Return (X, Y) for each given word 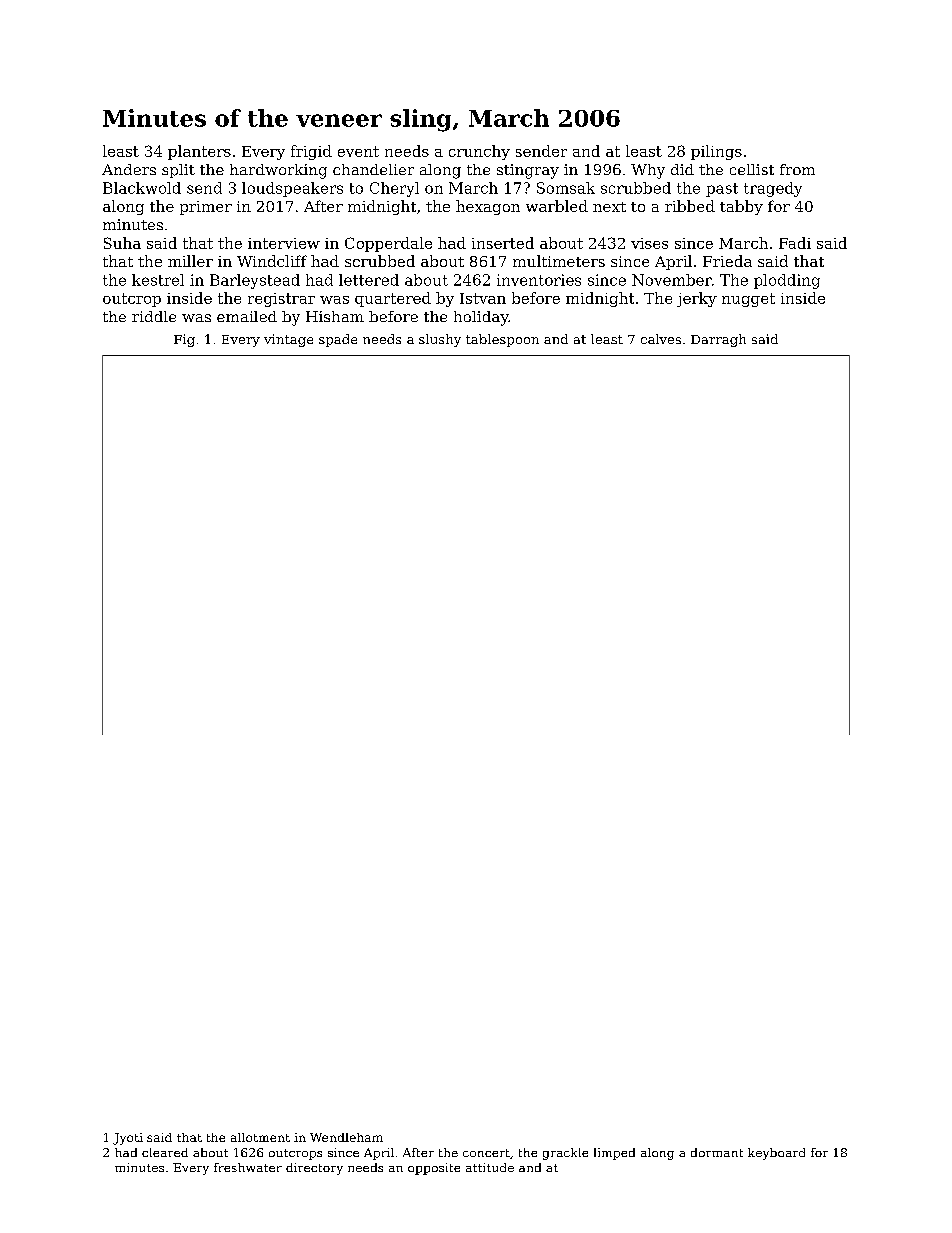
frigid (311, 152)
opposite (434, 1169)
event (358, 151)
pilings (716, 152)
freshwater (248, 1167)
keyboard (776, 1154)
